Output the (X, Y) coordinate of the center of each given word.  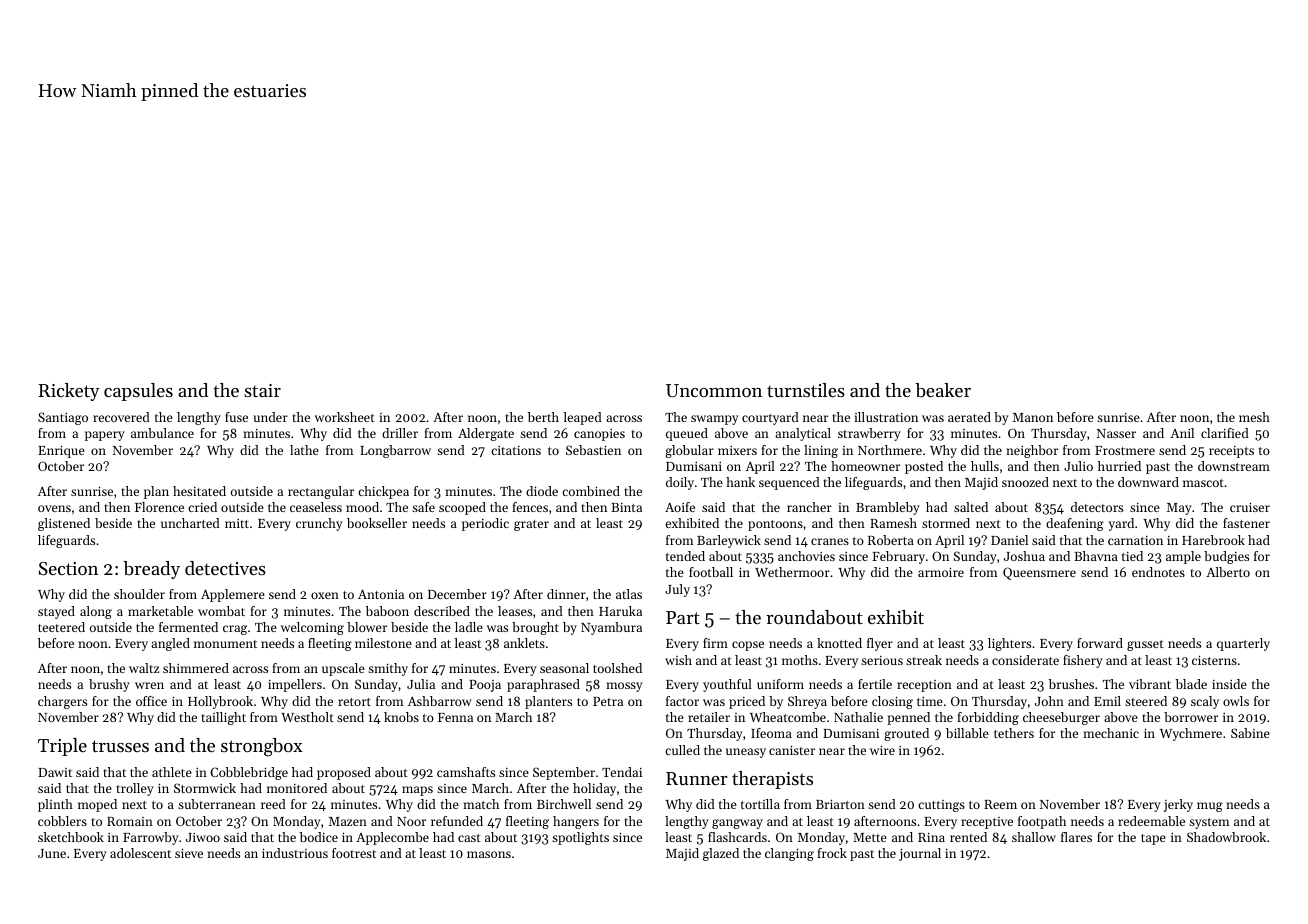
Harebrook (1213, 540)
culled (682, 750)
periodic (485, 524)
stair (262, 390)
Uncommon (714, 390)
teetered (61, 627)
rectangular (321, 492)
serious (882, 660)
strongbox (261, 747)
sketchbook (71, 837)
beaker (943, 390)
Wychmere (1191, 734)
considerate (1025, 660)
